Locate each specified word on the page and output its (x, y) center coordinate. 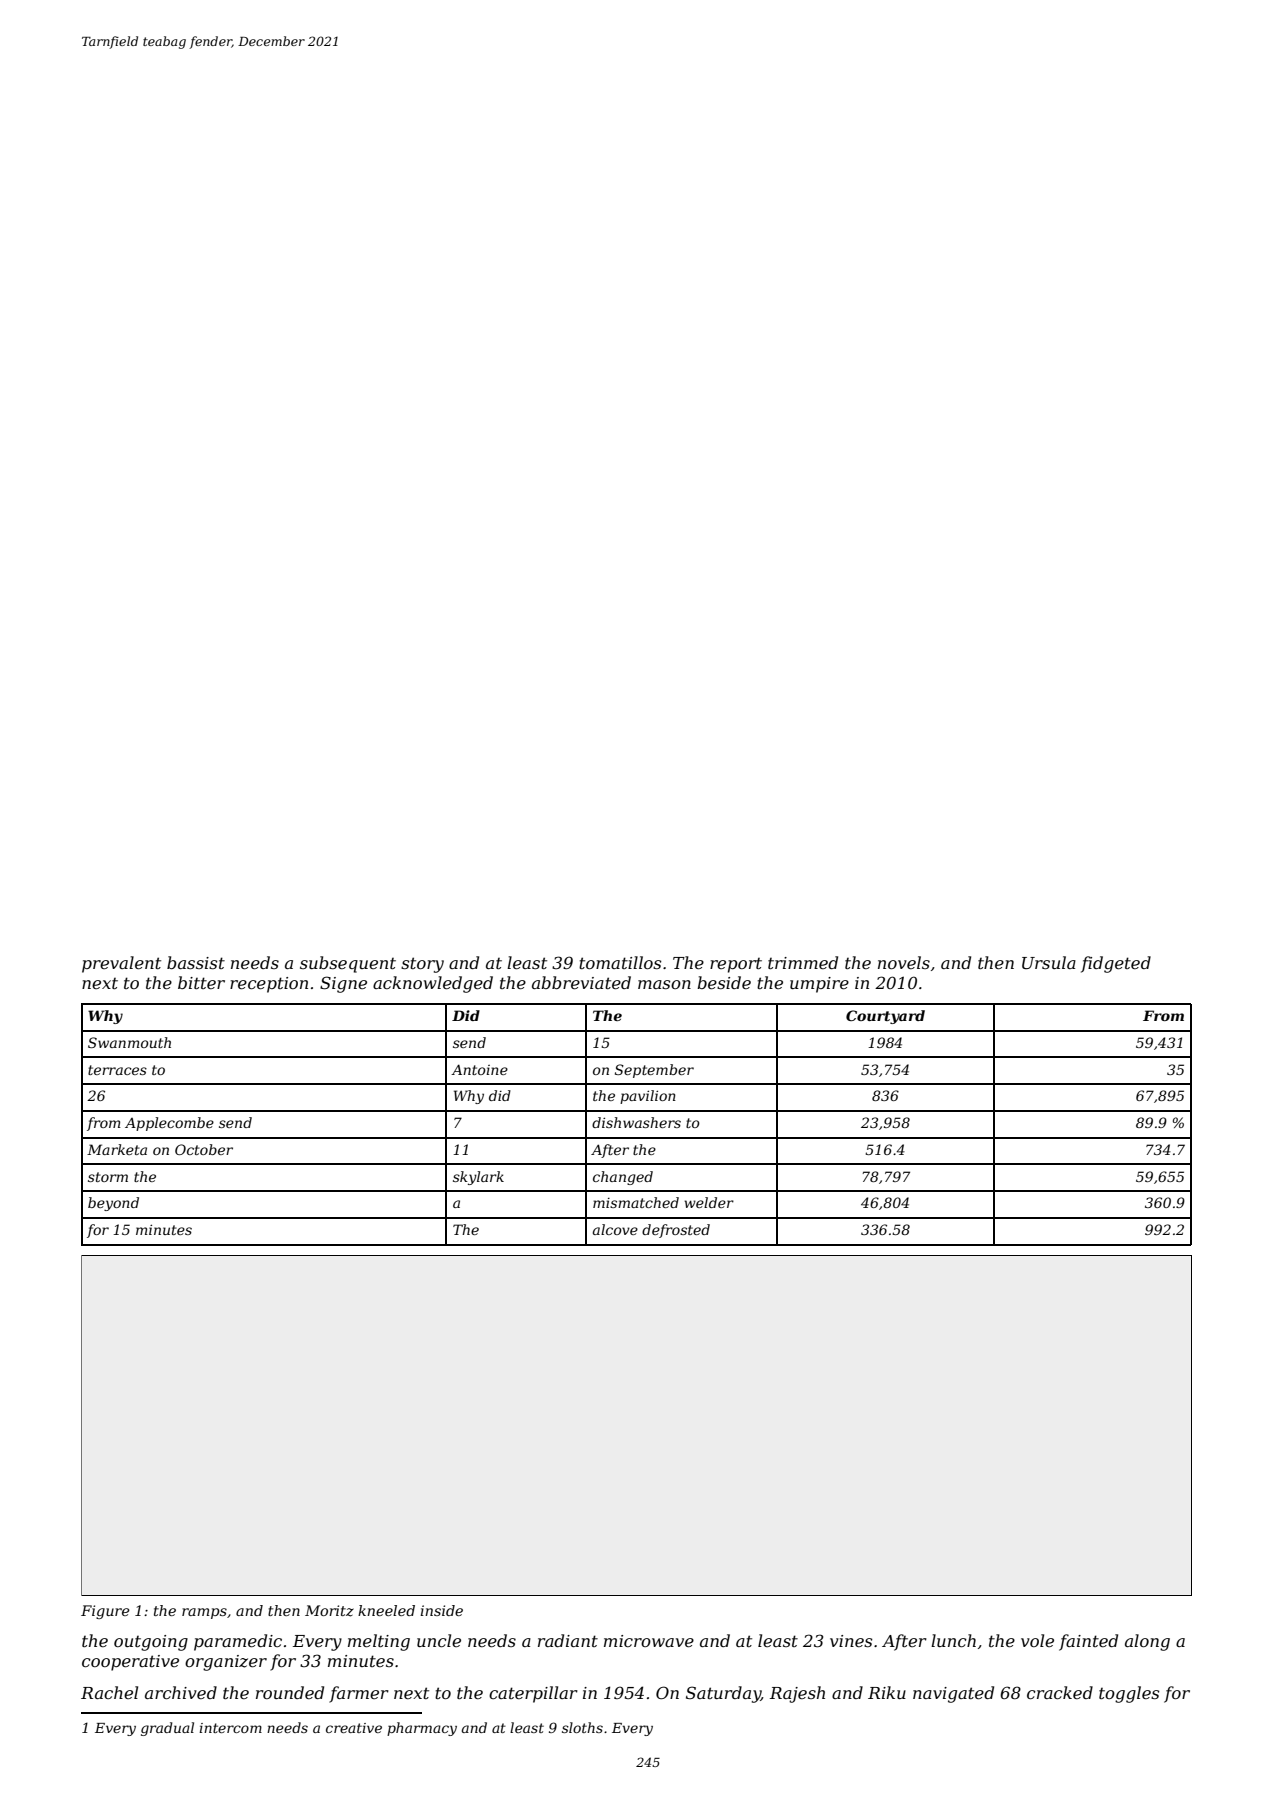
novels (904, 962)
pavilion (648, 1097)
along (1147, 1642)
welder (709, 1202)
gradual (167, 1729)
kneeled (386, 1610)
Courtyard (885, 1017)
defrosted (676, 1231)
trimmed (803, 962)
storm (108, 1177)
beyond (113, 1204)
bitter (201, 982)
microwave (649, 1641)
